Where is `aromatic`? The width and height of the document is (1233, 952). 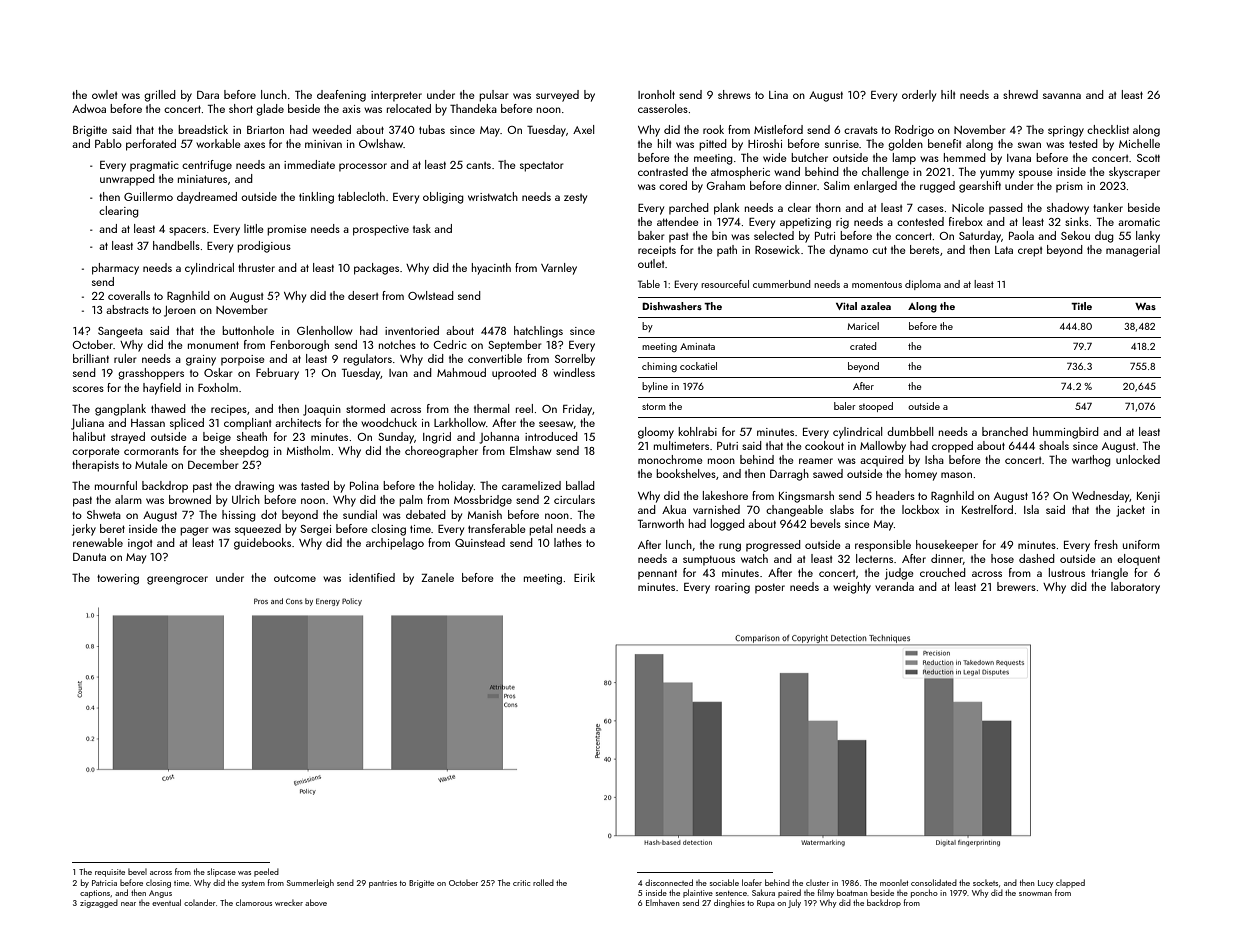
aromatic is located at coordinates (1139, 222).
